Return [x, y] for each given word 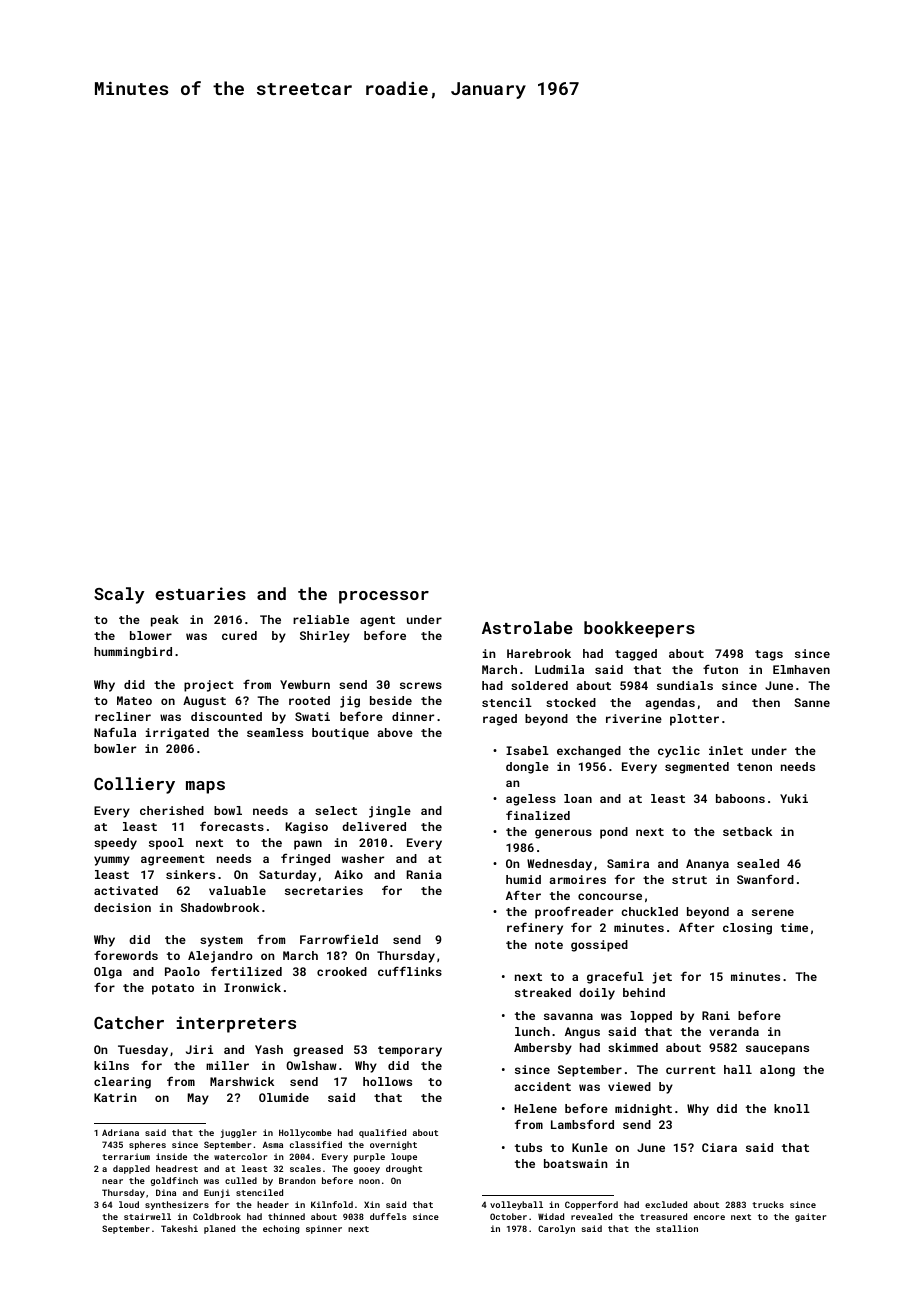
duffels [388, 1216]
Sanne [812, 702]
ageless [531, 800]
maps [205, 787]
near [112, 1181]
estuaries [200, 593]
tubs [528, 1147]
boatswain [575, 1163]
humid [523, 879]
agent [377, 621]
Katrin [115, 1097]
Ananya [707, 865]
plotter [694, 720]
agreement [173, 860]
